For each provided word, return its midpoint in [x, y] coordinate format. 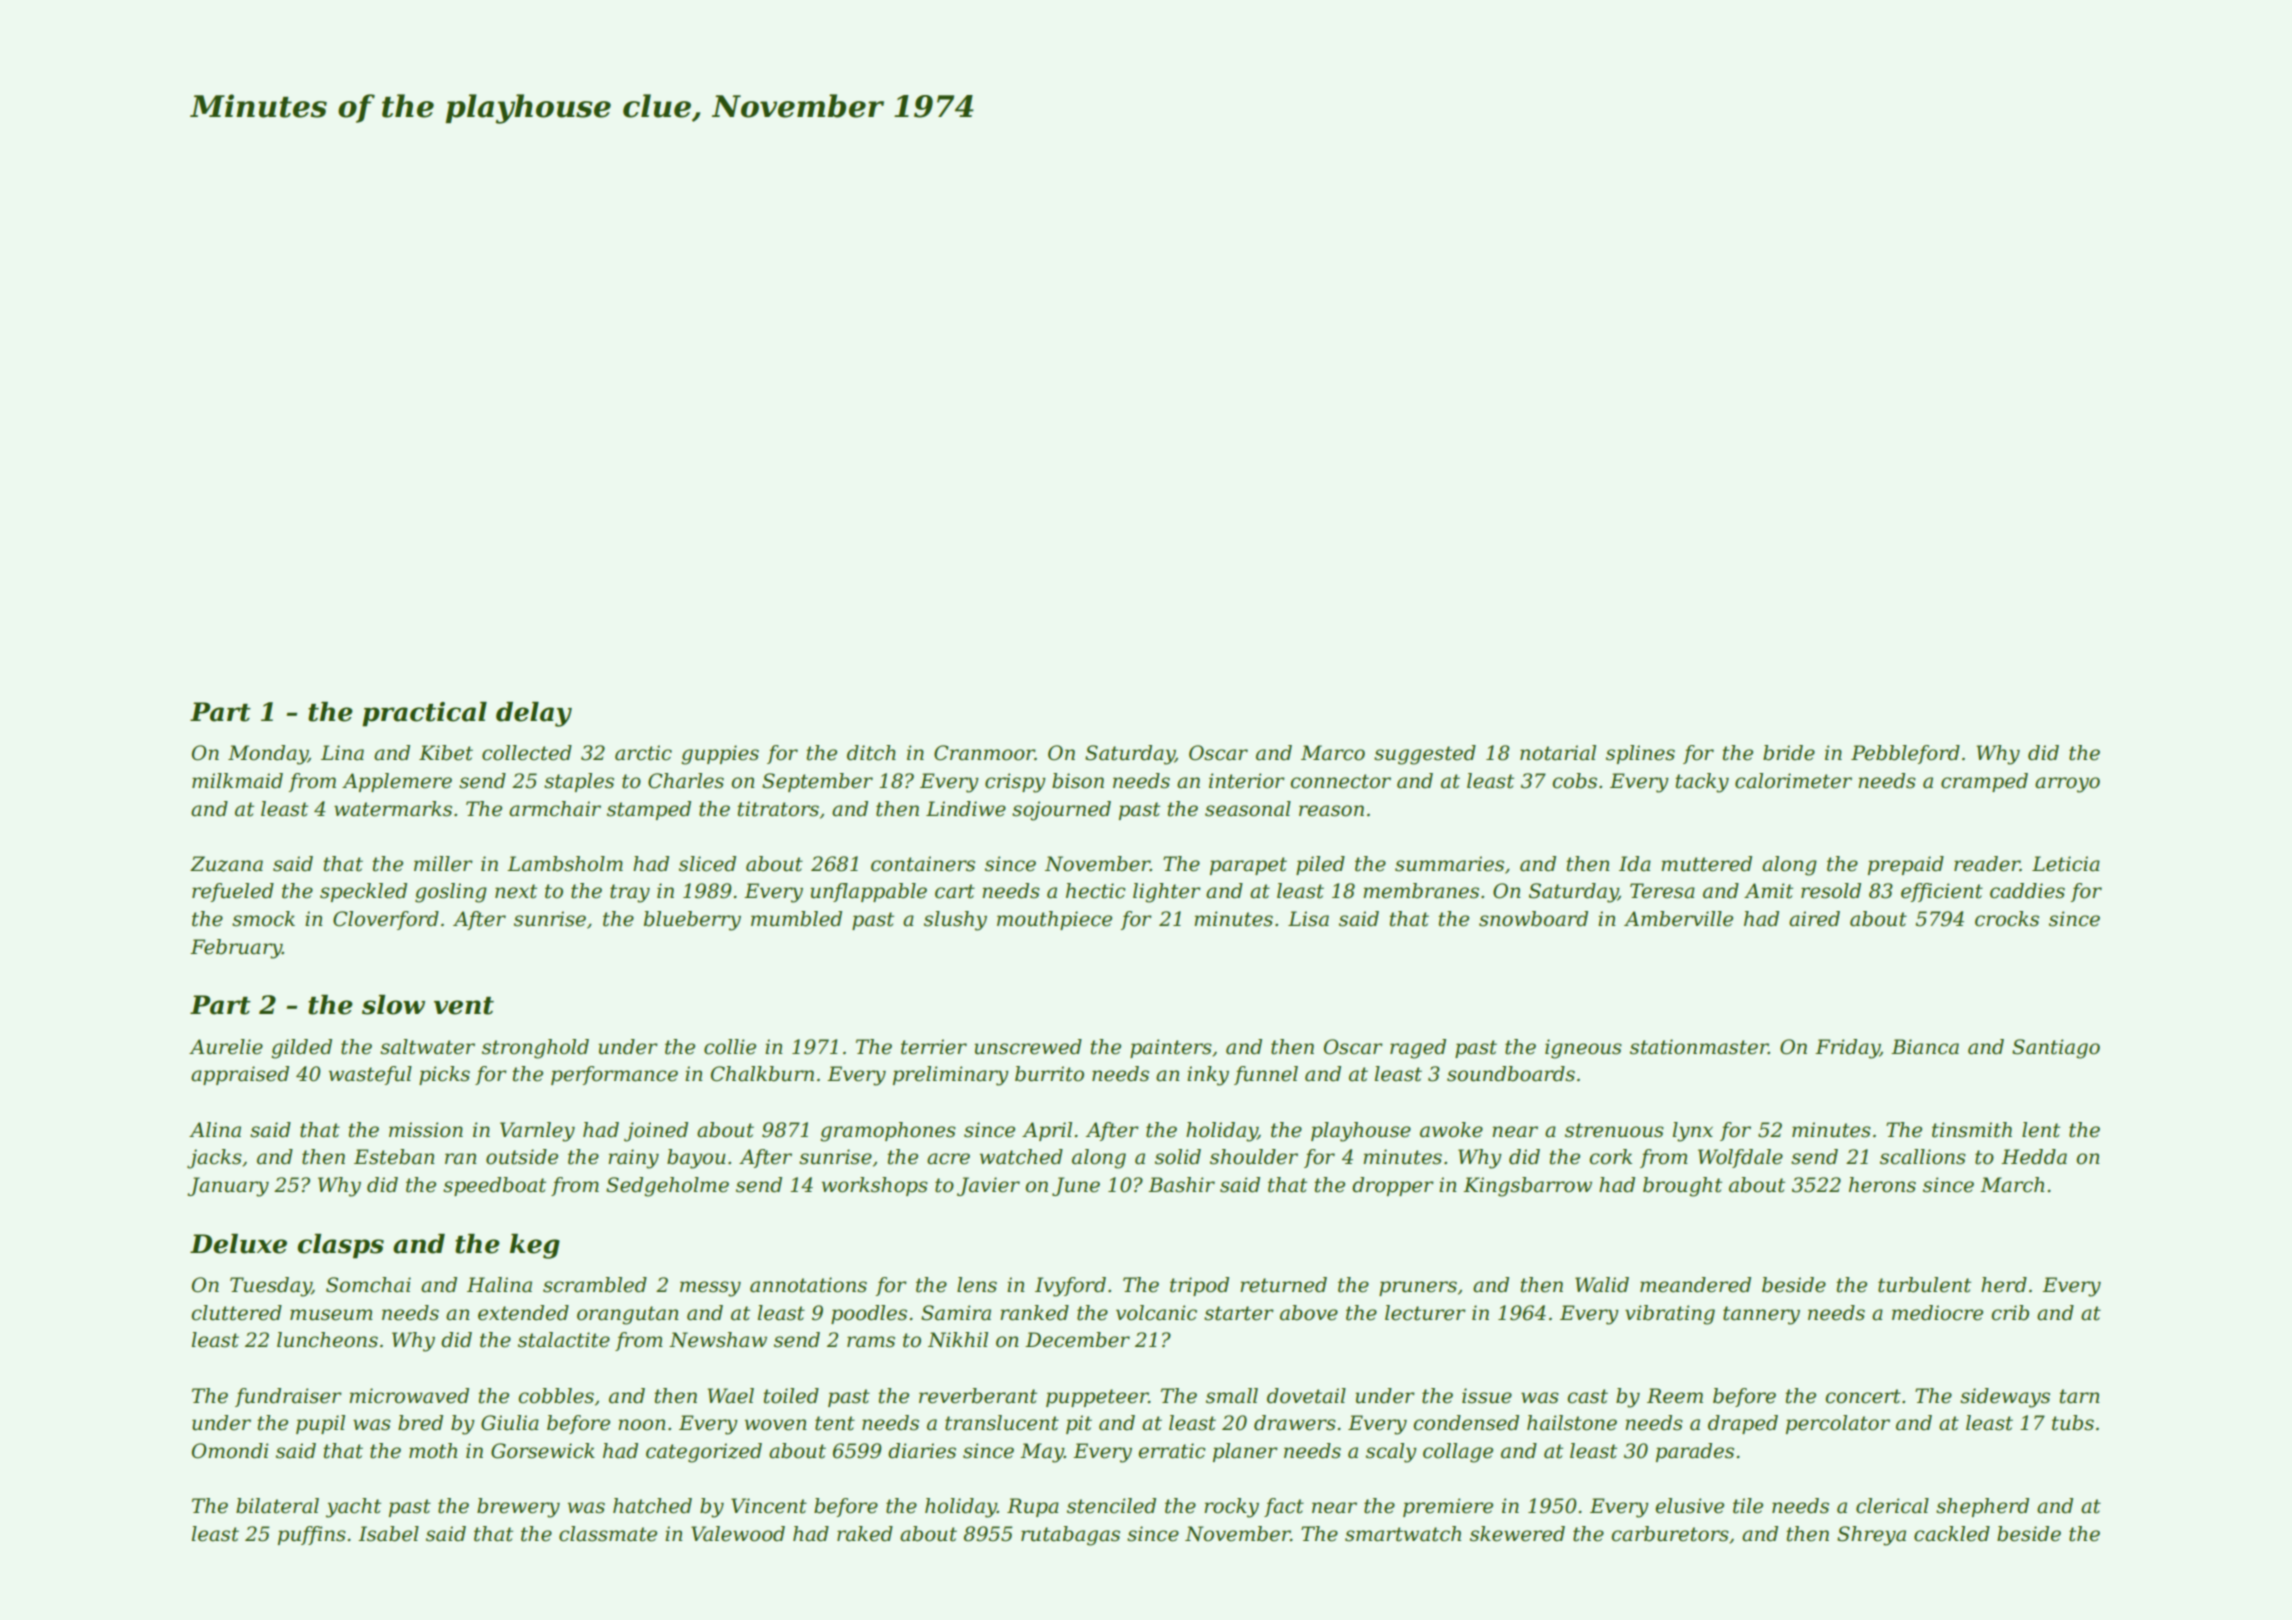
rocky [1231, 1508]
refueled [233, 892]
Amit [1768, 891]
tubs [2073, 1423]
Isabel [388, 1534]
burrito [1049, 1074]
